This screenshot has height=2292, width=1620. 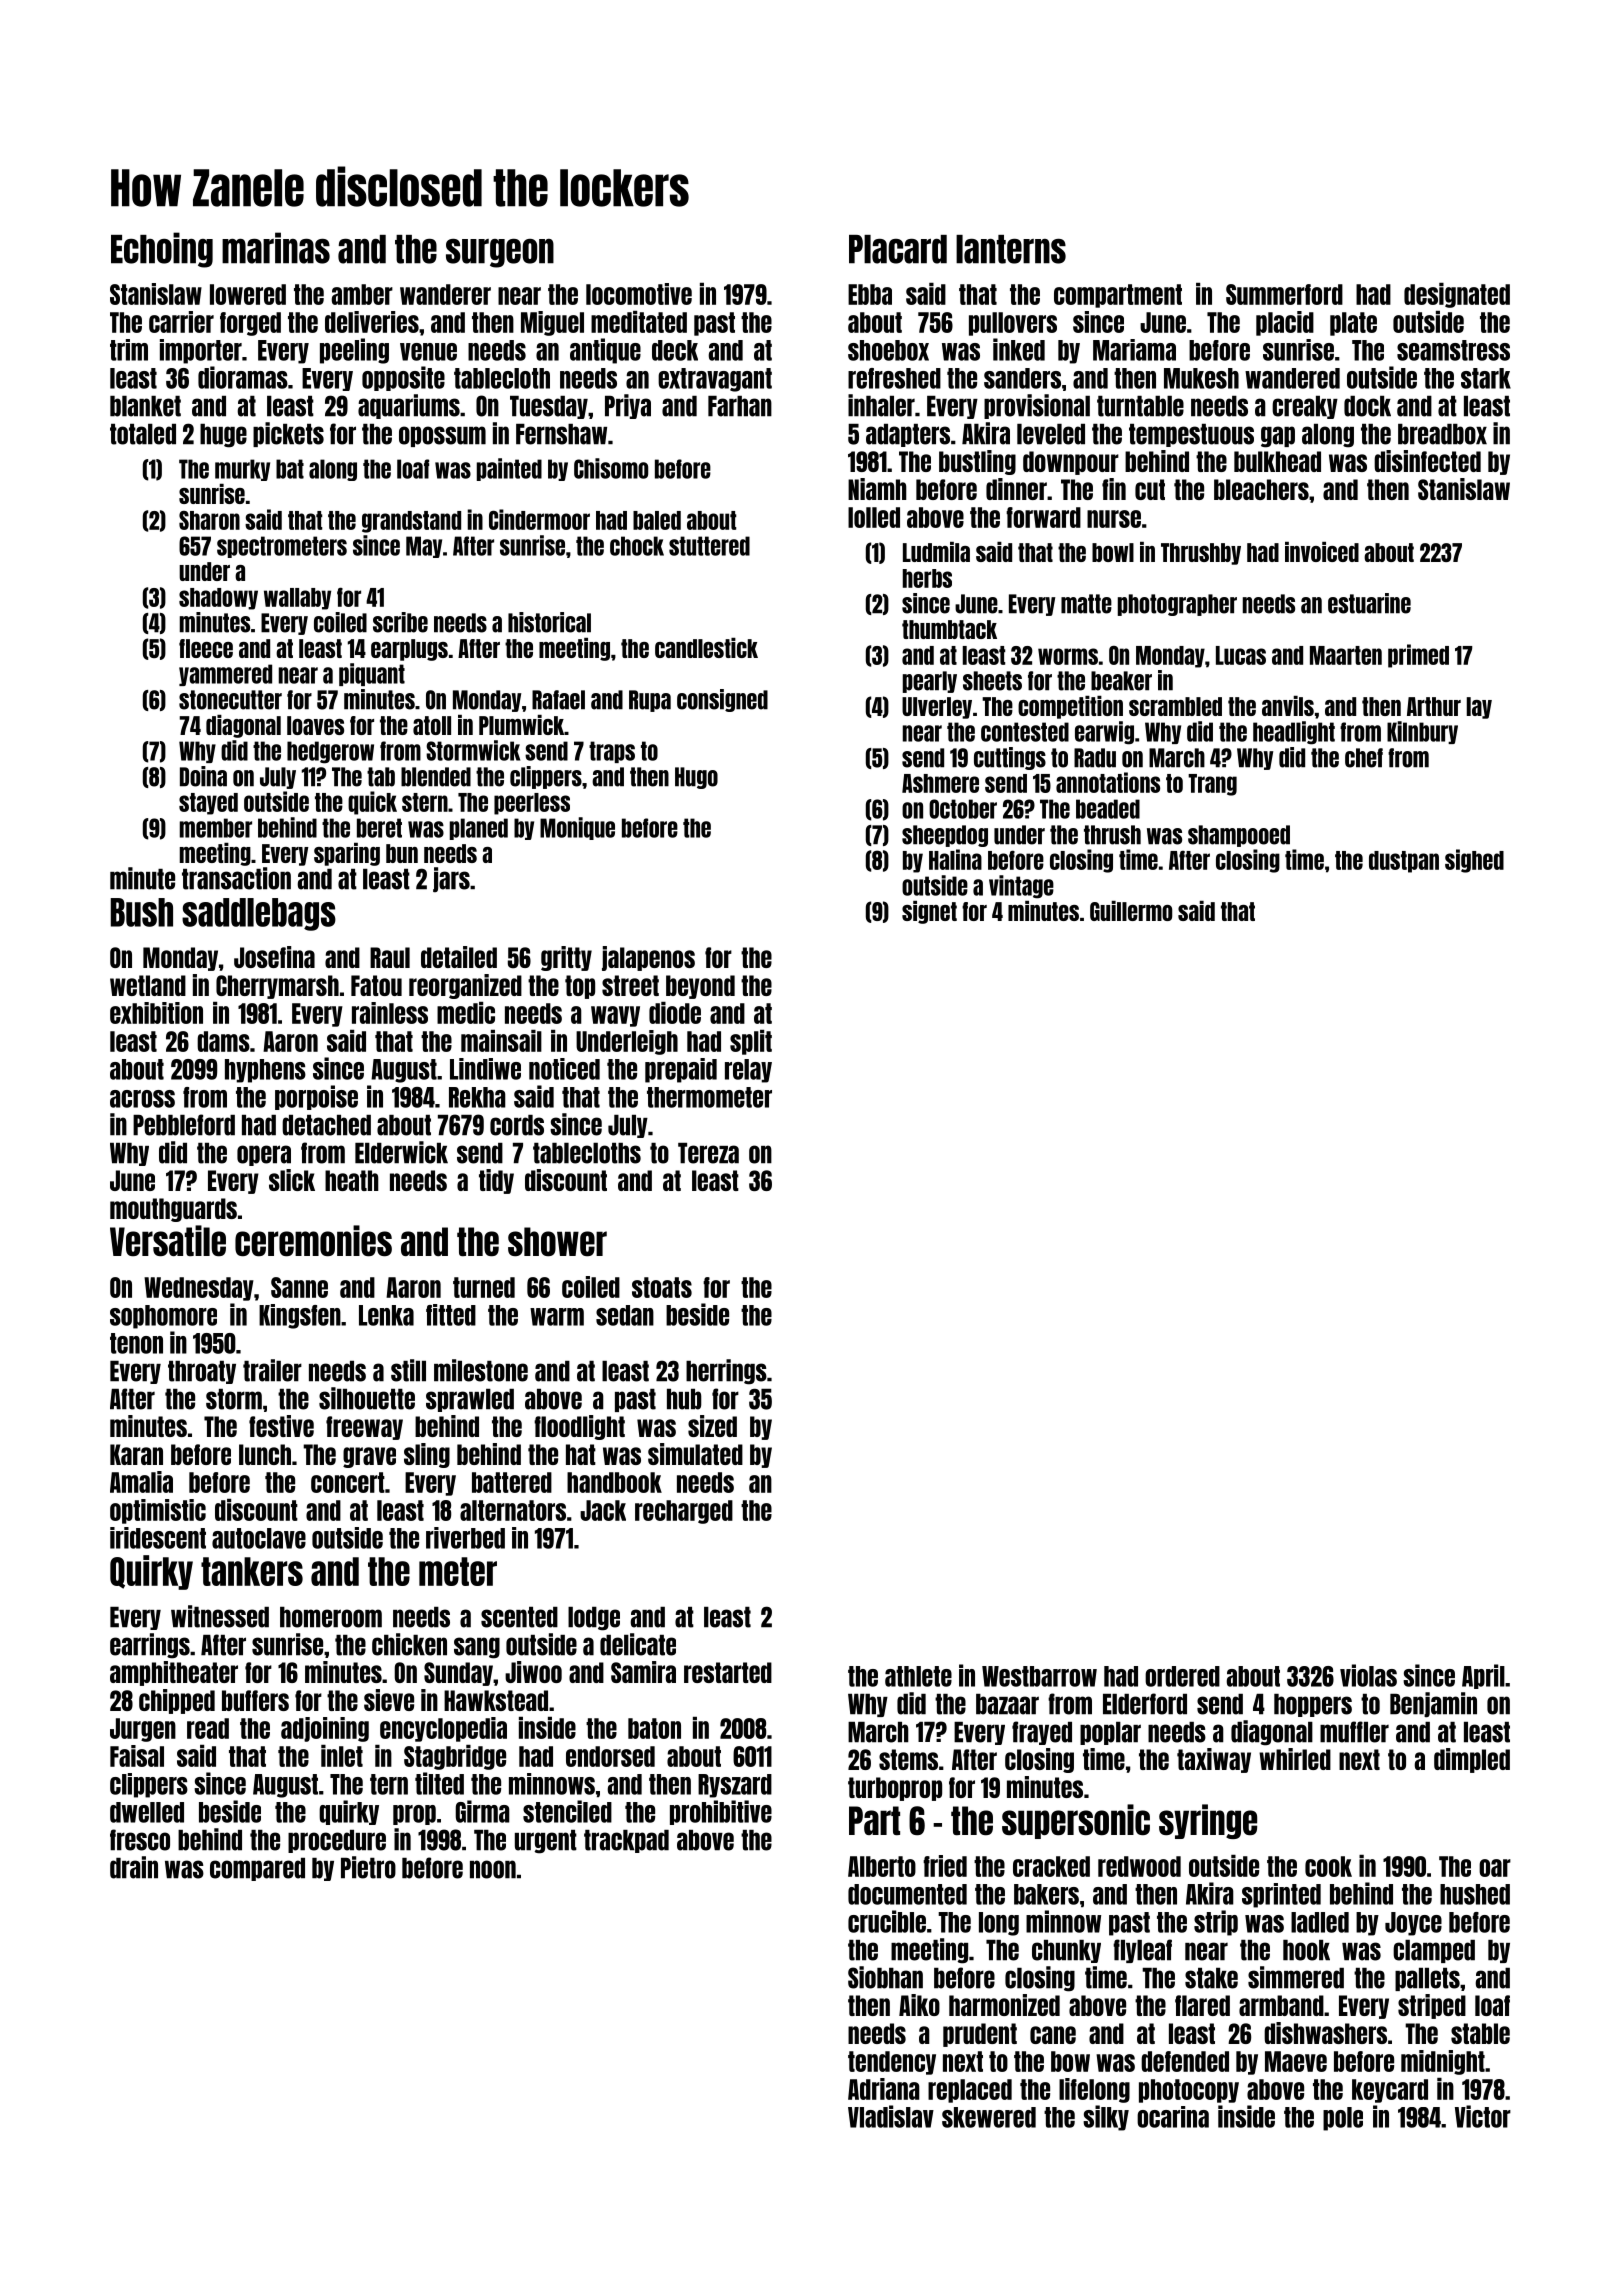 What do you see at coordinates (891, 2116) in the screenshot?
I see `Vladislav` at bounding box center [891, 2116].
